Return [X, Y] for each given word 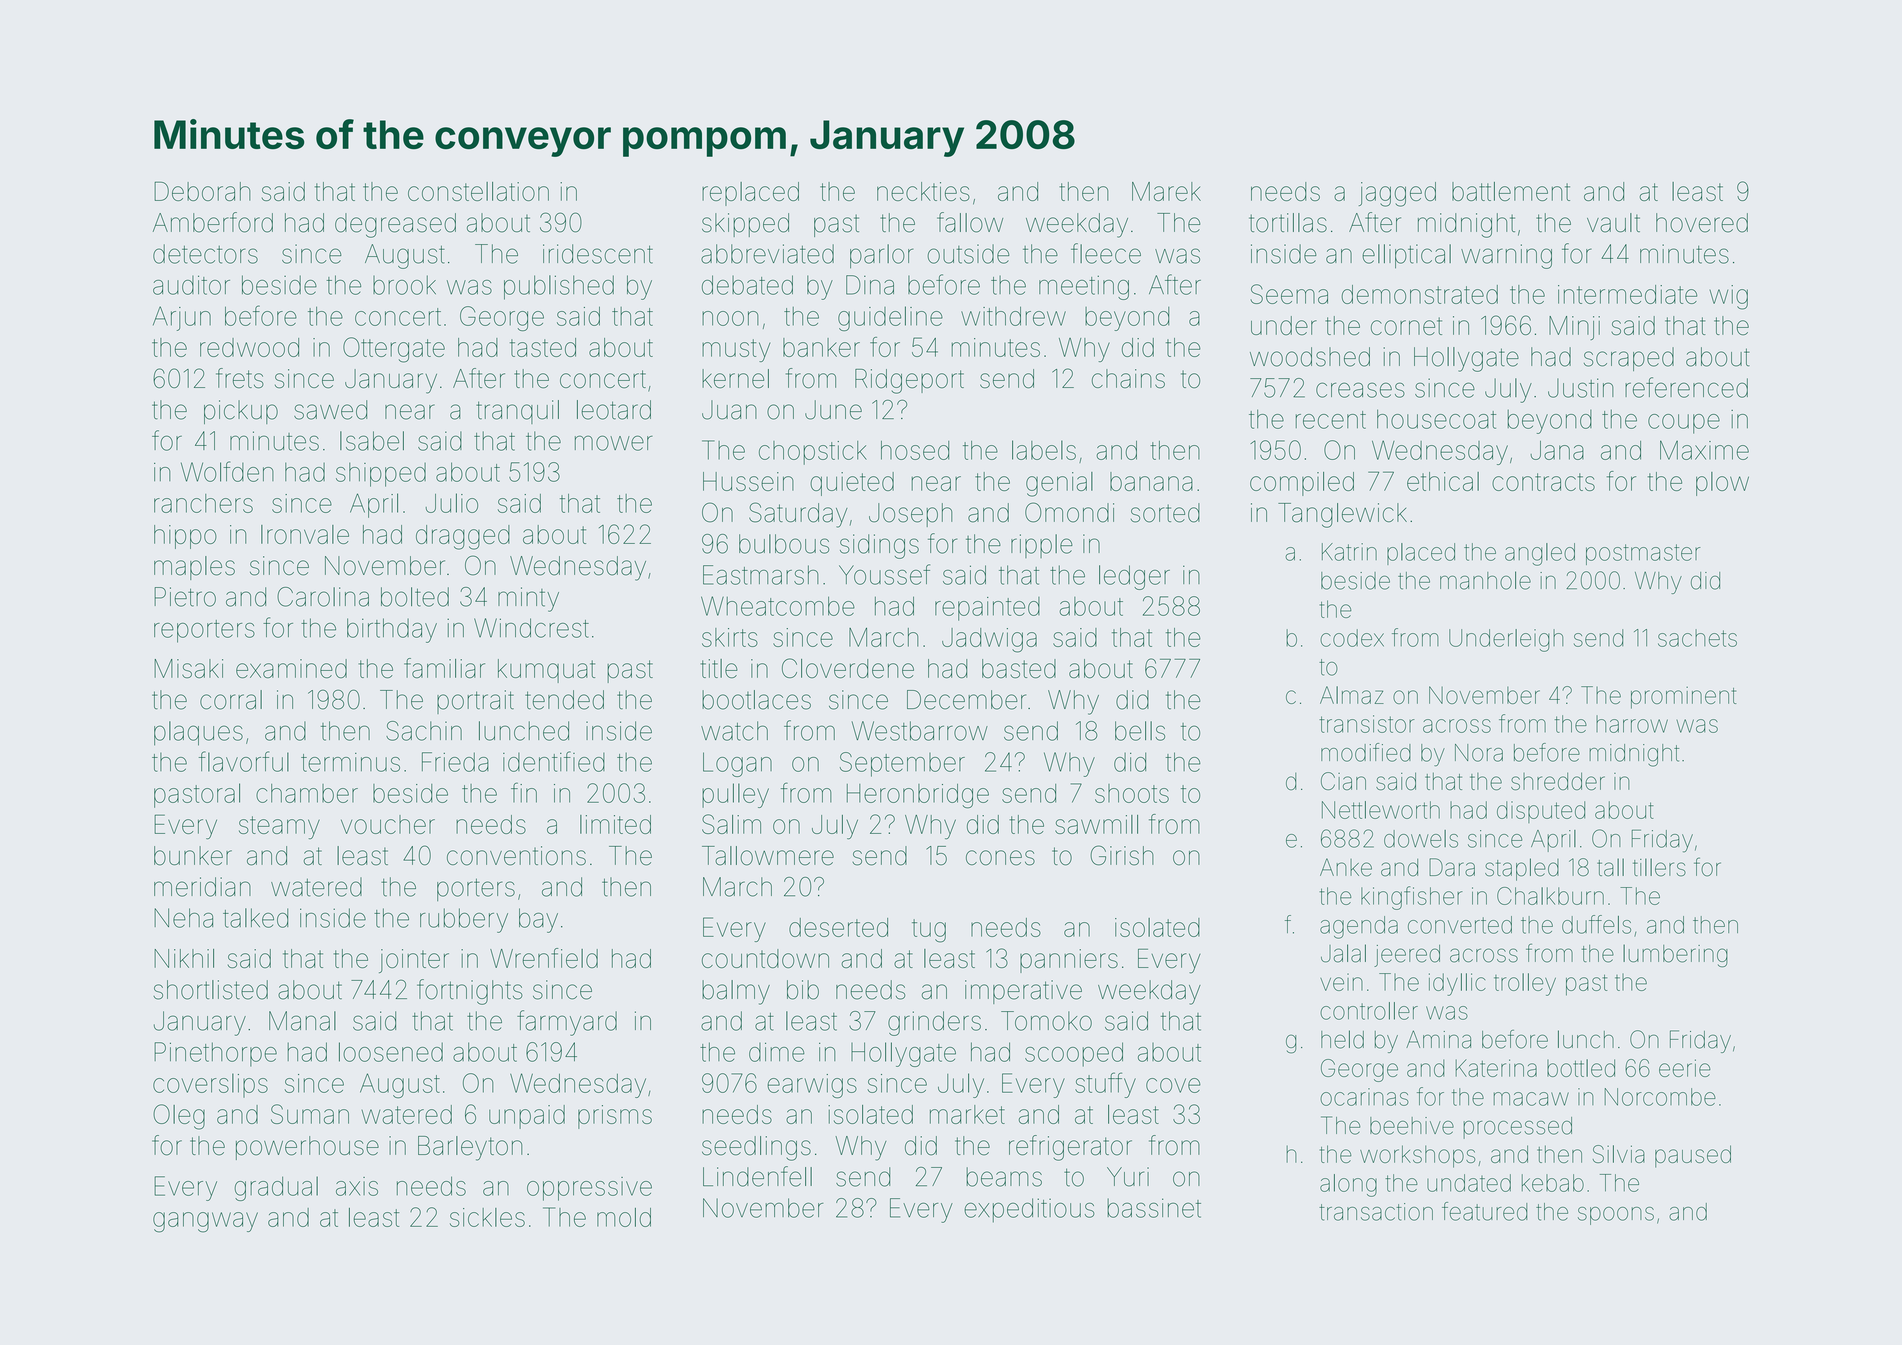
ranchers [203, 503]
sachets [1697, 638]
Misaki [188, 668]
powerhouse [307, 1148]
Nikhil [184, 958]
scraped [1629, 359]
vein [1341, 982]
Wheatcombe [778, 606]
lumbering [1675, 955]
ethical [1443, 481]
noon [730, 318]
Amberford [213, 222]
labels [1044, 450]
